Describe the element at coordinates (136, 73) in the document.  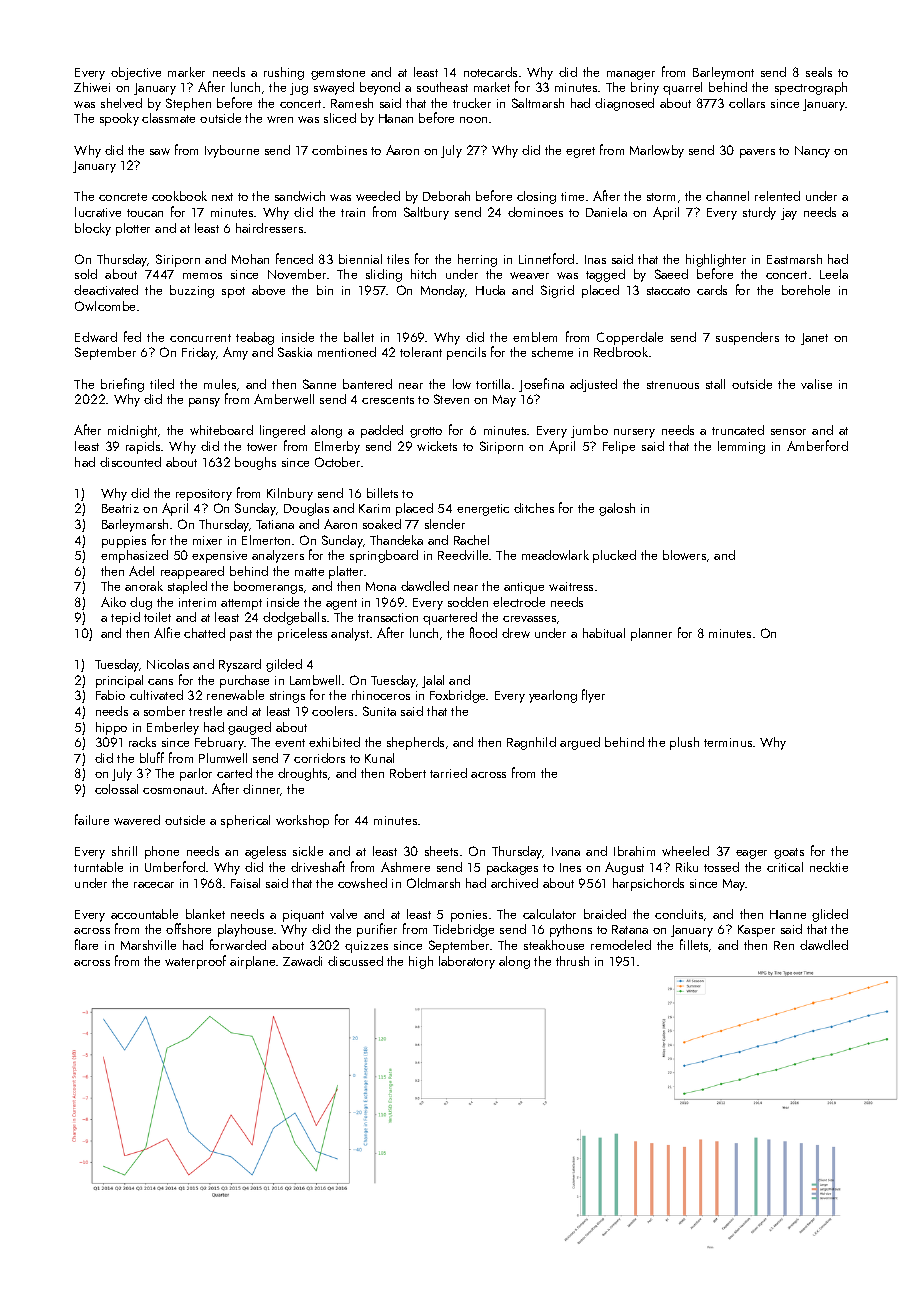
I see `objective` at that location.
